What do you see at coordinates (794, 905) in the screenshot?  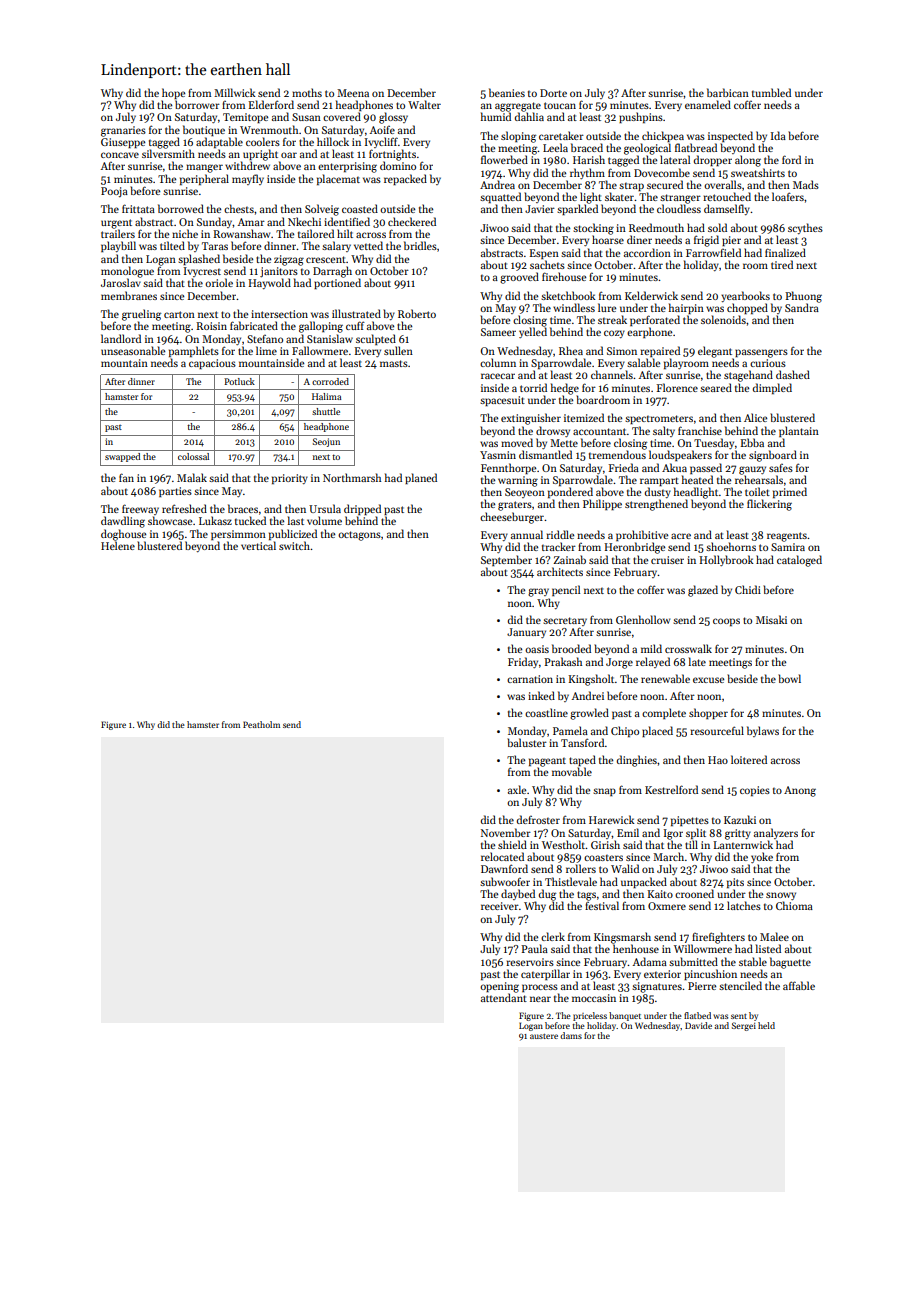 I see `Chioma` at bounding box center [794, 905].
